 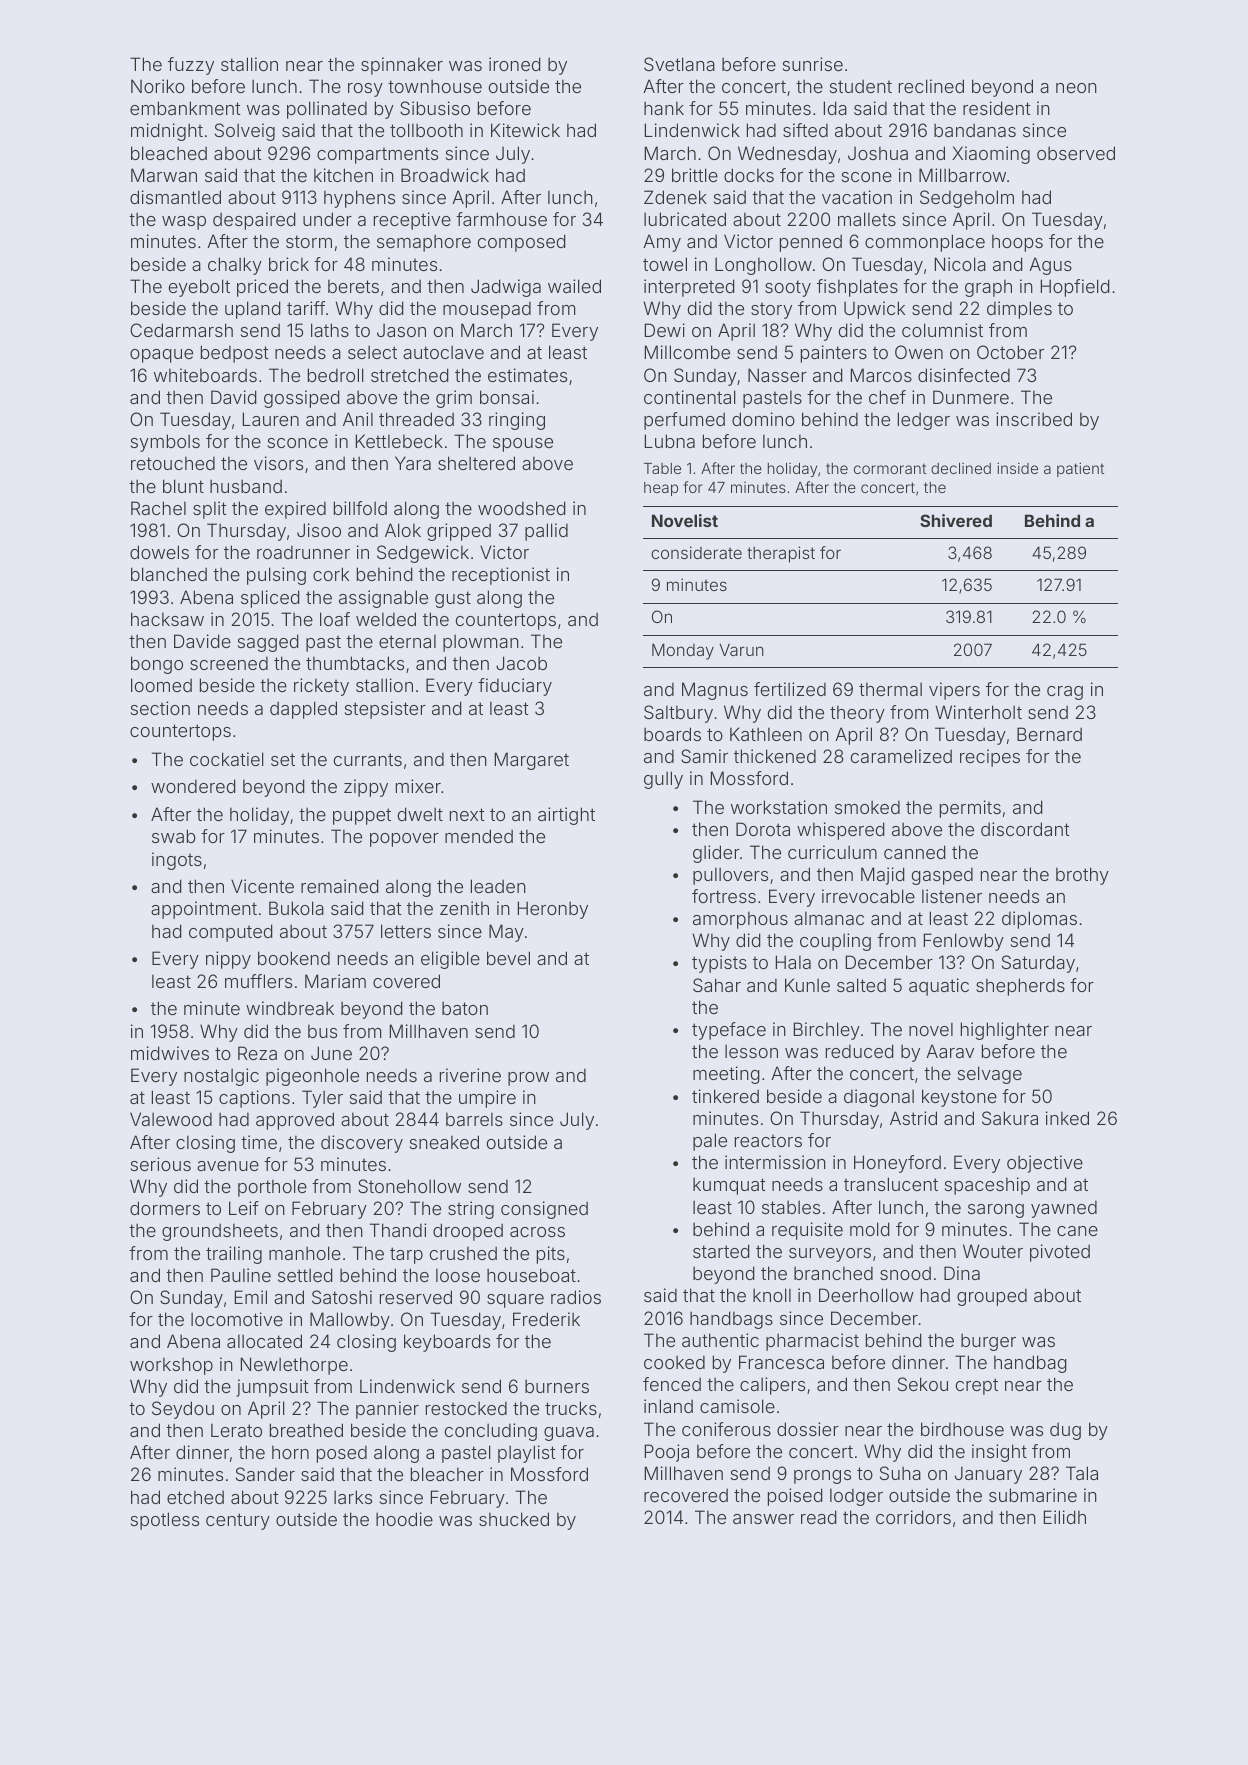 I want to click on spliced, so click(x=270, y=599).
